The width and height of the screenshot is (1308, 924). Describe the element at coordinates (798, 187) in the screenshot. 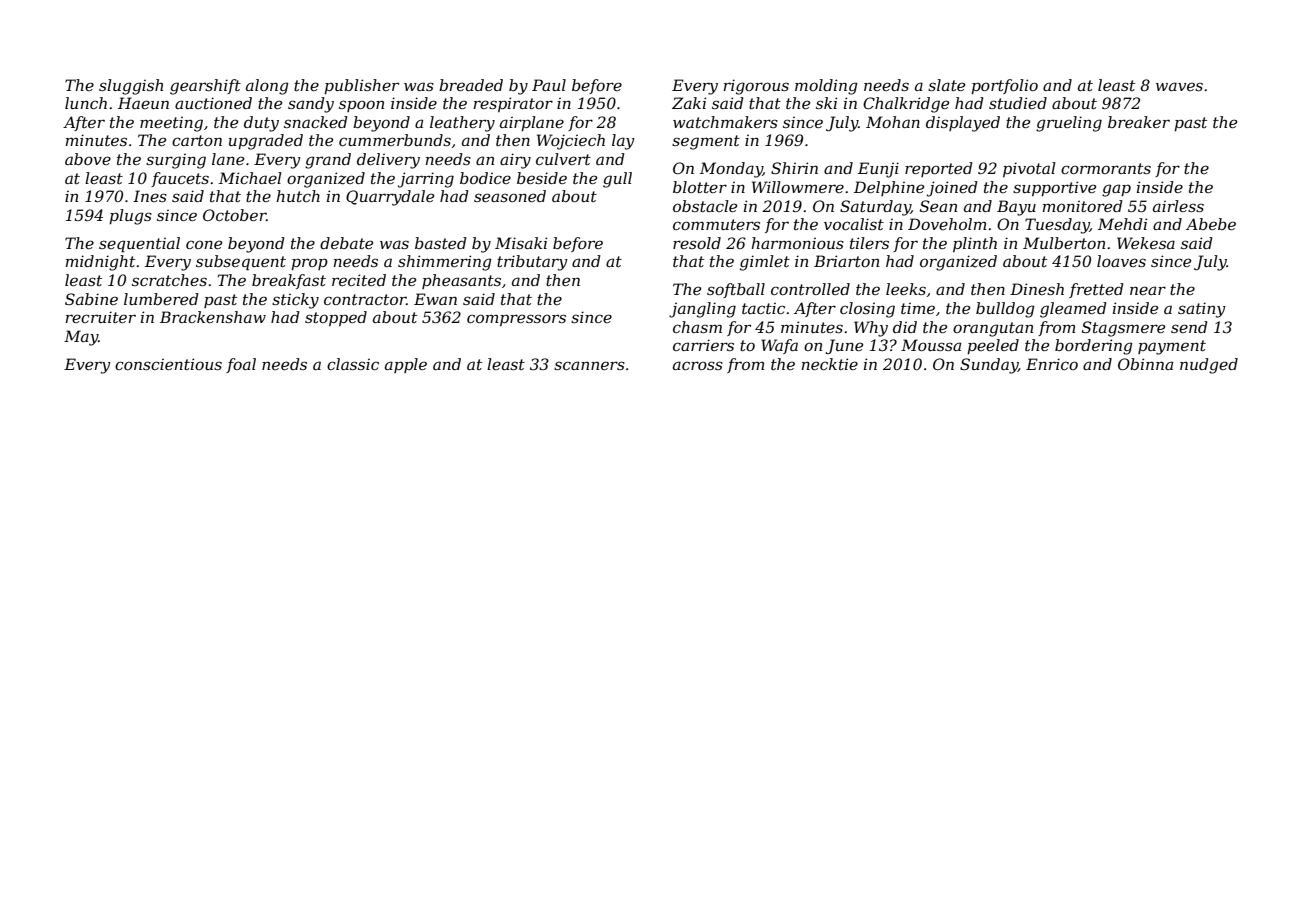

I see `Willowmere` at that location.
